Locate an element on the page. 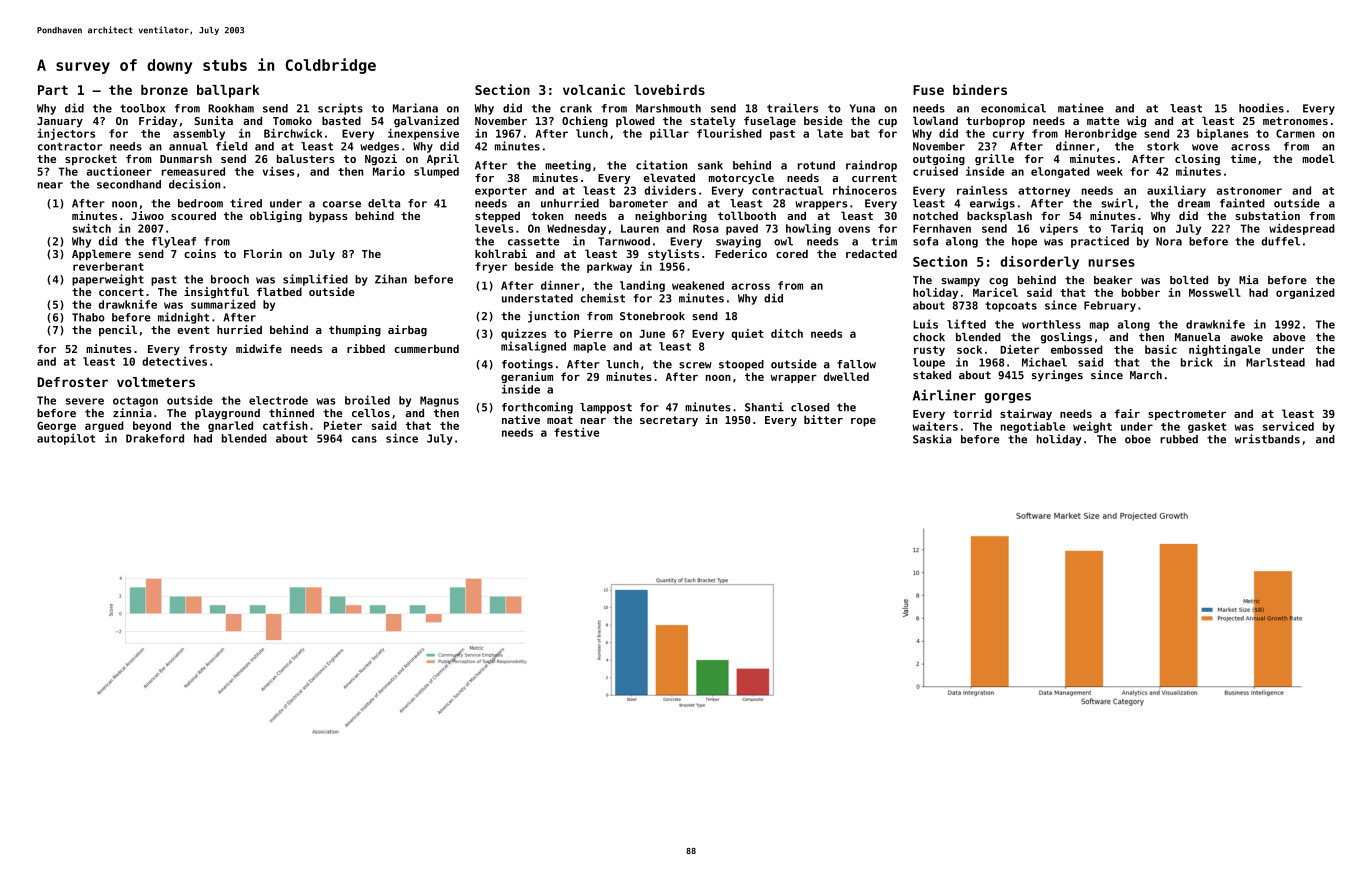 This document has width=1372, height=887. Part is located at coordinates (53, 90).
